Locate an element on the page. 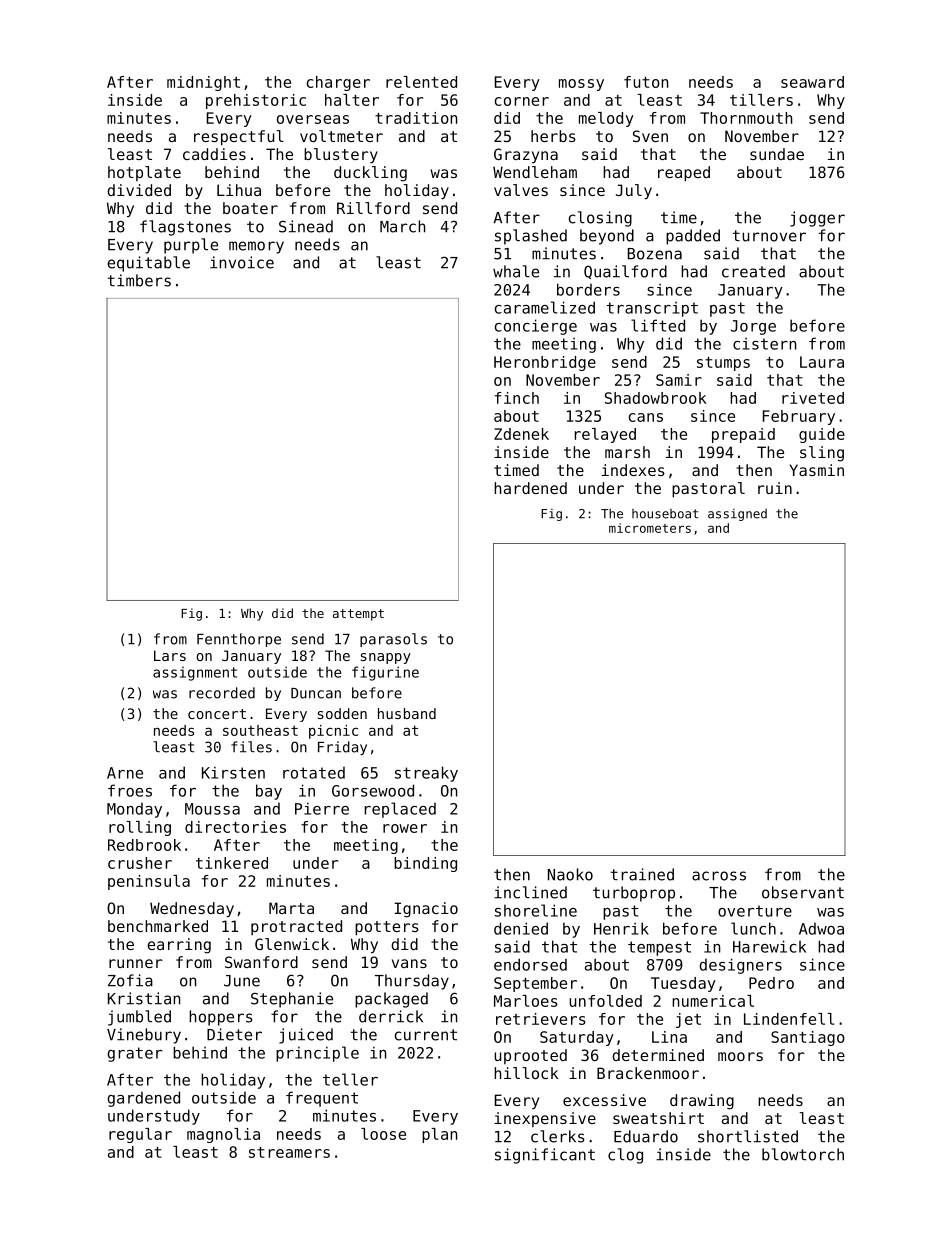  invoice is located at coordinates (242, 262).
